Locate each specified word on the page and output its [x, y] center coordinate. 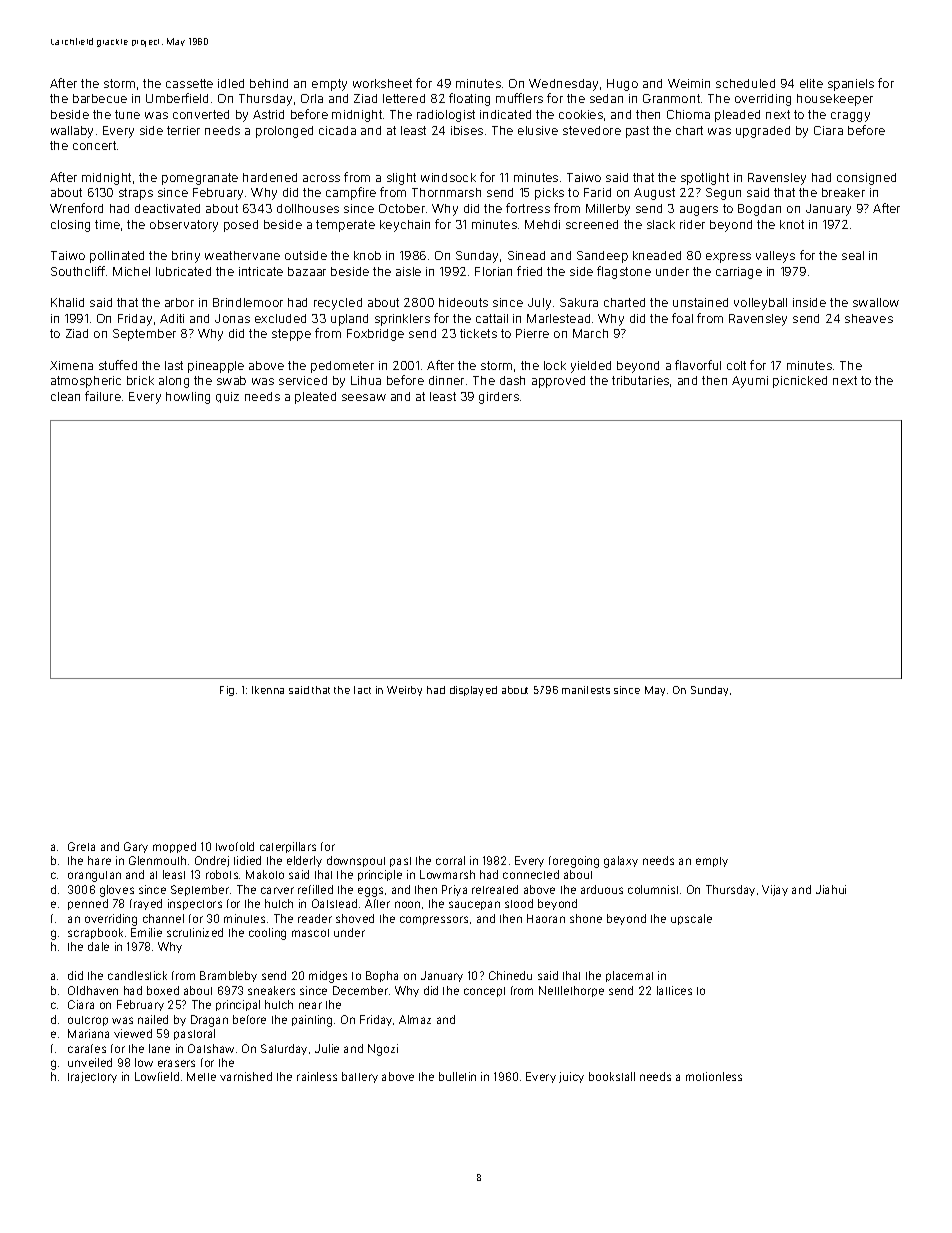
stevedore [592, 130]
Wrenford [76, 208]
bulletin [457, 1076]
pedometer [342, 367]
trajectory [92, 1077]
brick [140, 380]
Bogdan [759, 210]
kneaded [657, 255]
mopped [174, 847]
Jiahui [831, 889]
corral [450, 860]
